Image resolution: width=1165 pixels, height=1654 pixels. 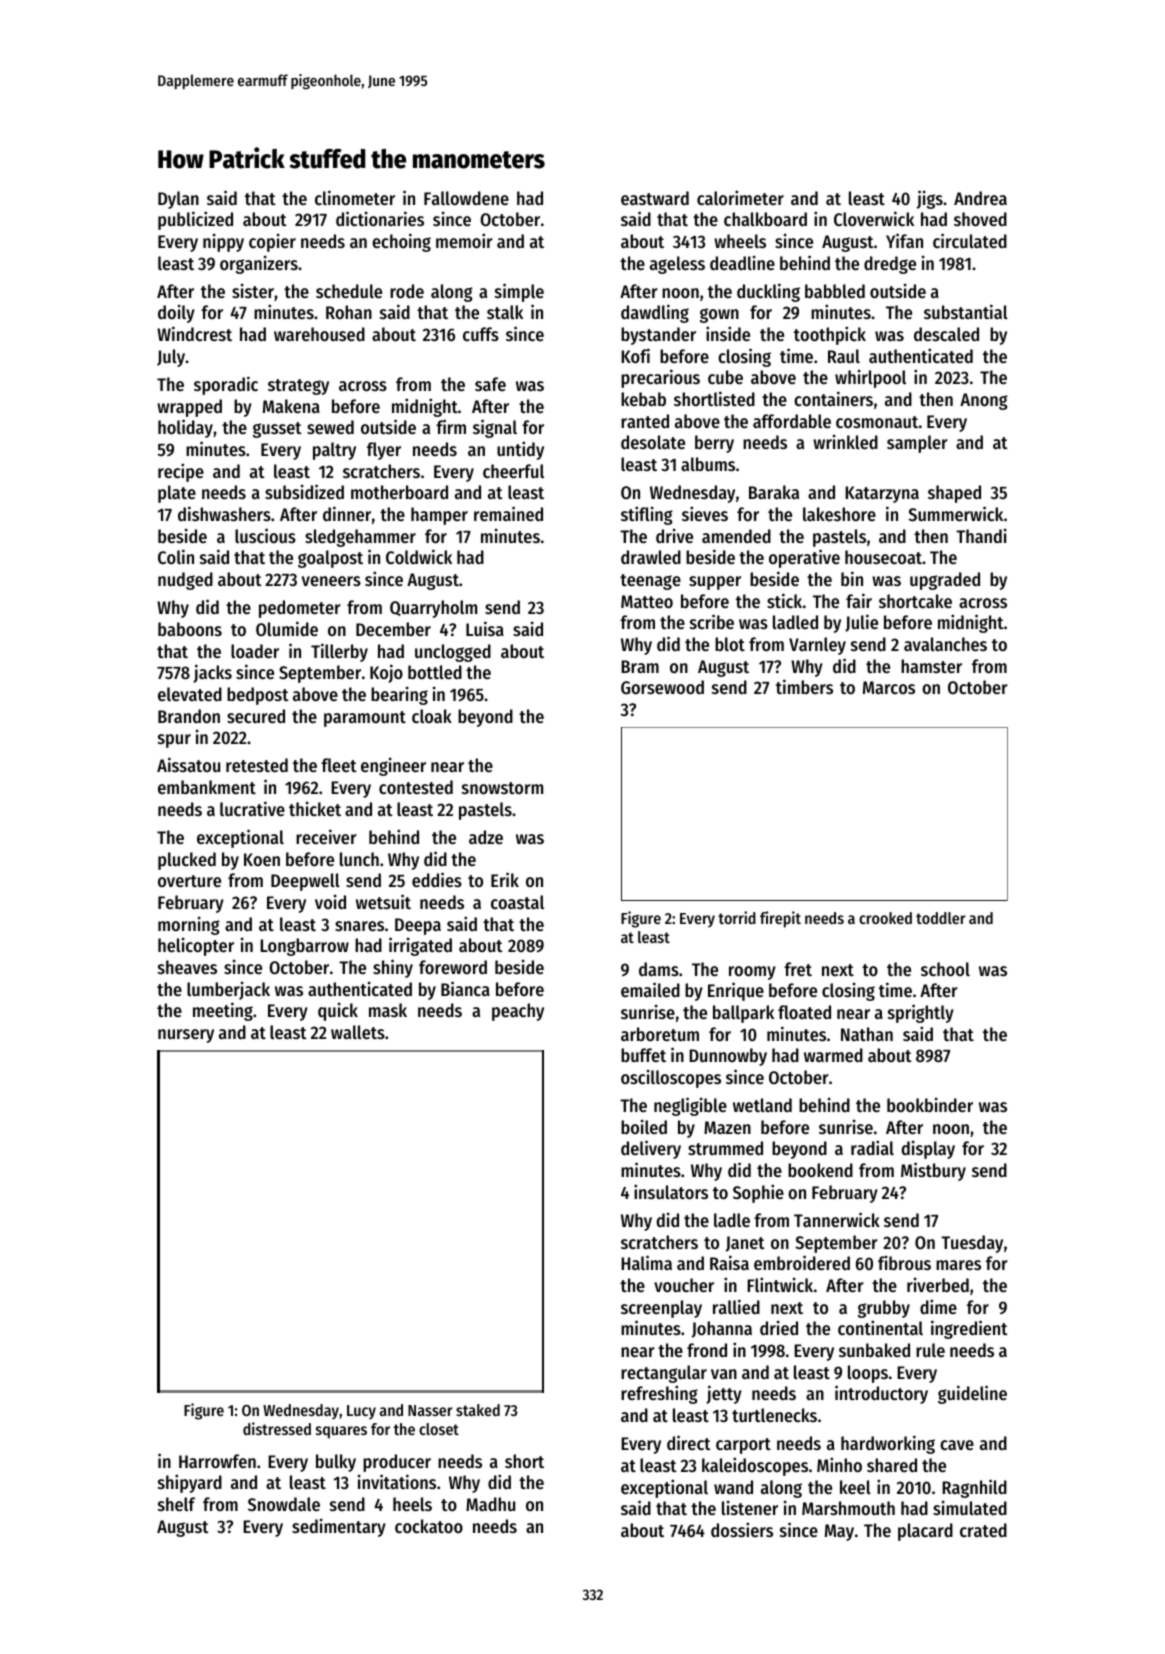 I want to click on ingredient, so click(x=969, y=1329).
